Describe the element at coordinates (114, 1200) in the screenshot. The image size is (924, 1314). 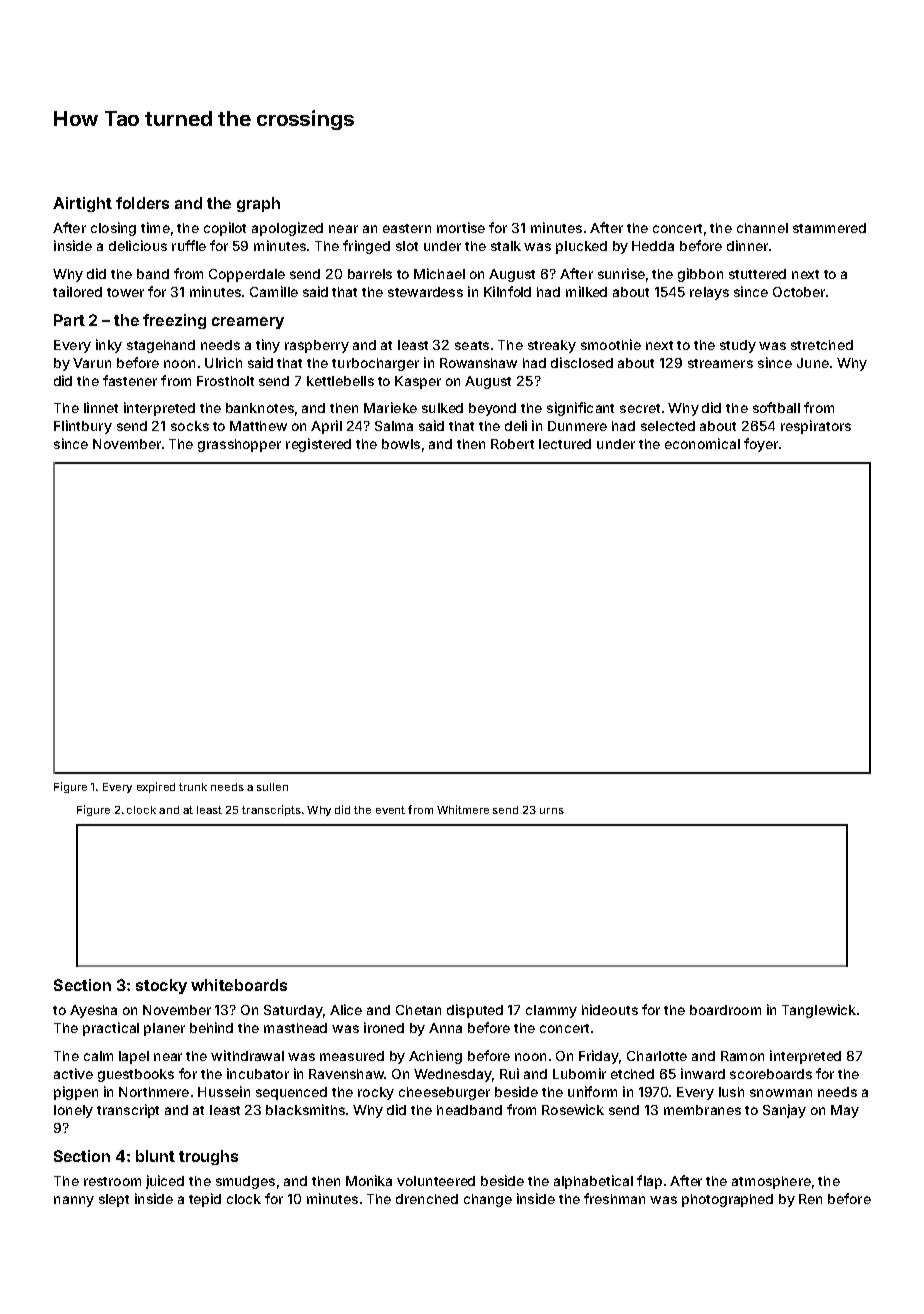
I see `slept` at that location.
